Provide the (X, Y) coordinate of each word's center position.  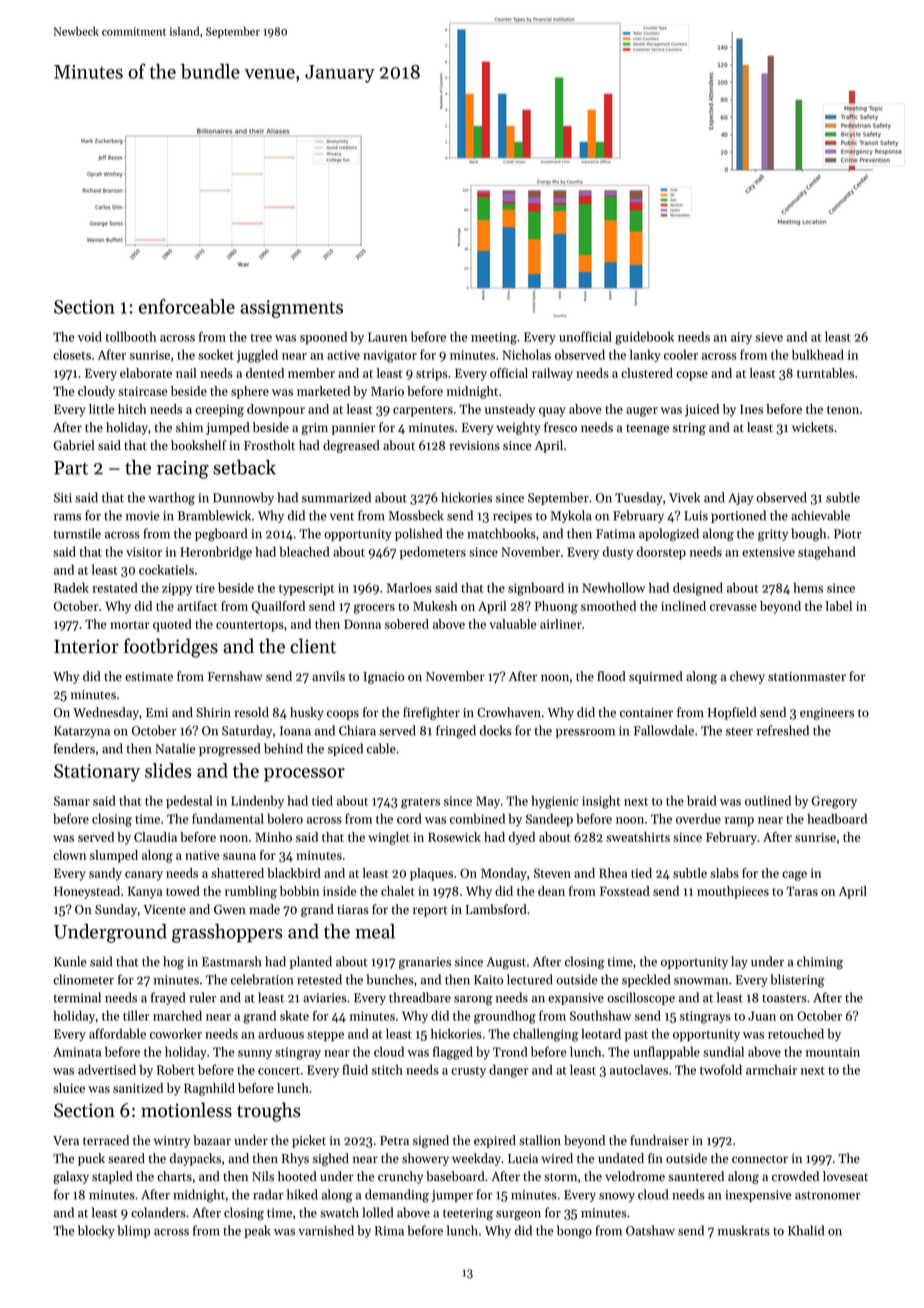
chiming (820, 963)
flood (611, 676)
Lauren (387, 337)
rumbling (251, 892)
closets (72, 354)
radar (268, 1194)
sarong (473, 1001)
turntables (825, 373)
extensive (768, 552)
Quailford (278, 607)
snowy (617, 1197)
